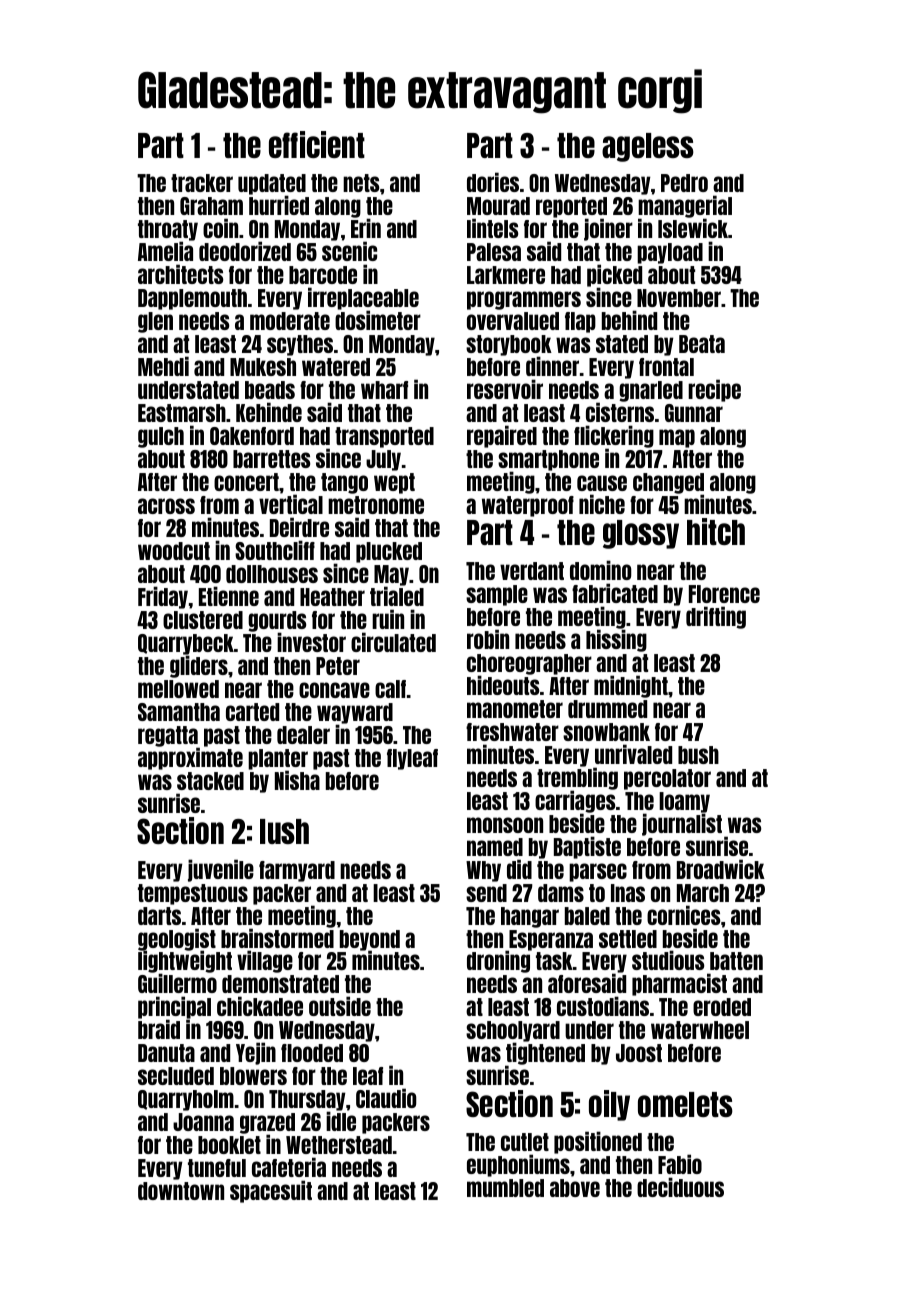  What do you see at coordinates (202, 183) in the page?
I see `tracker` at bounding box center [202, 183].
